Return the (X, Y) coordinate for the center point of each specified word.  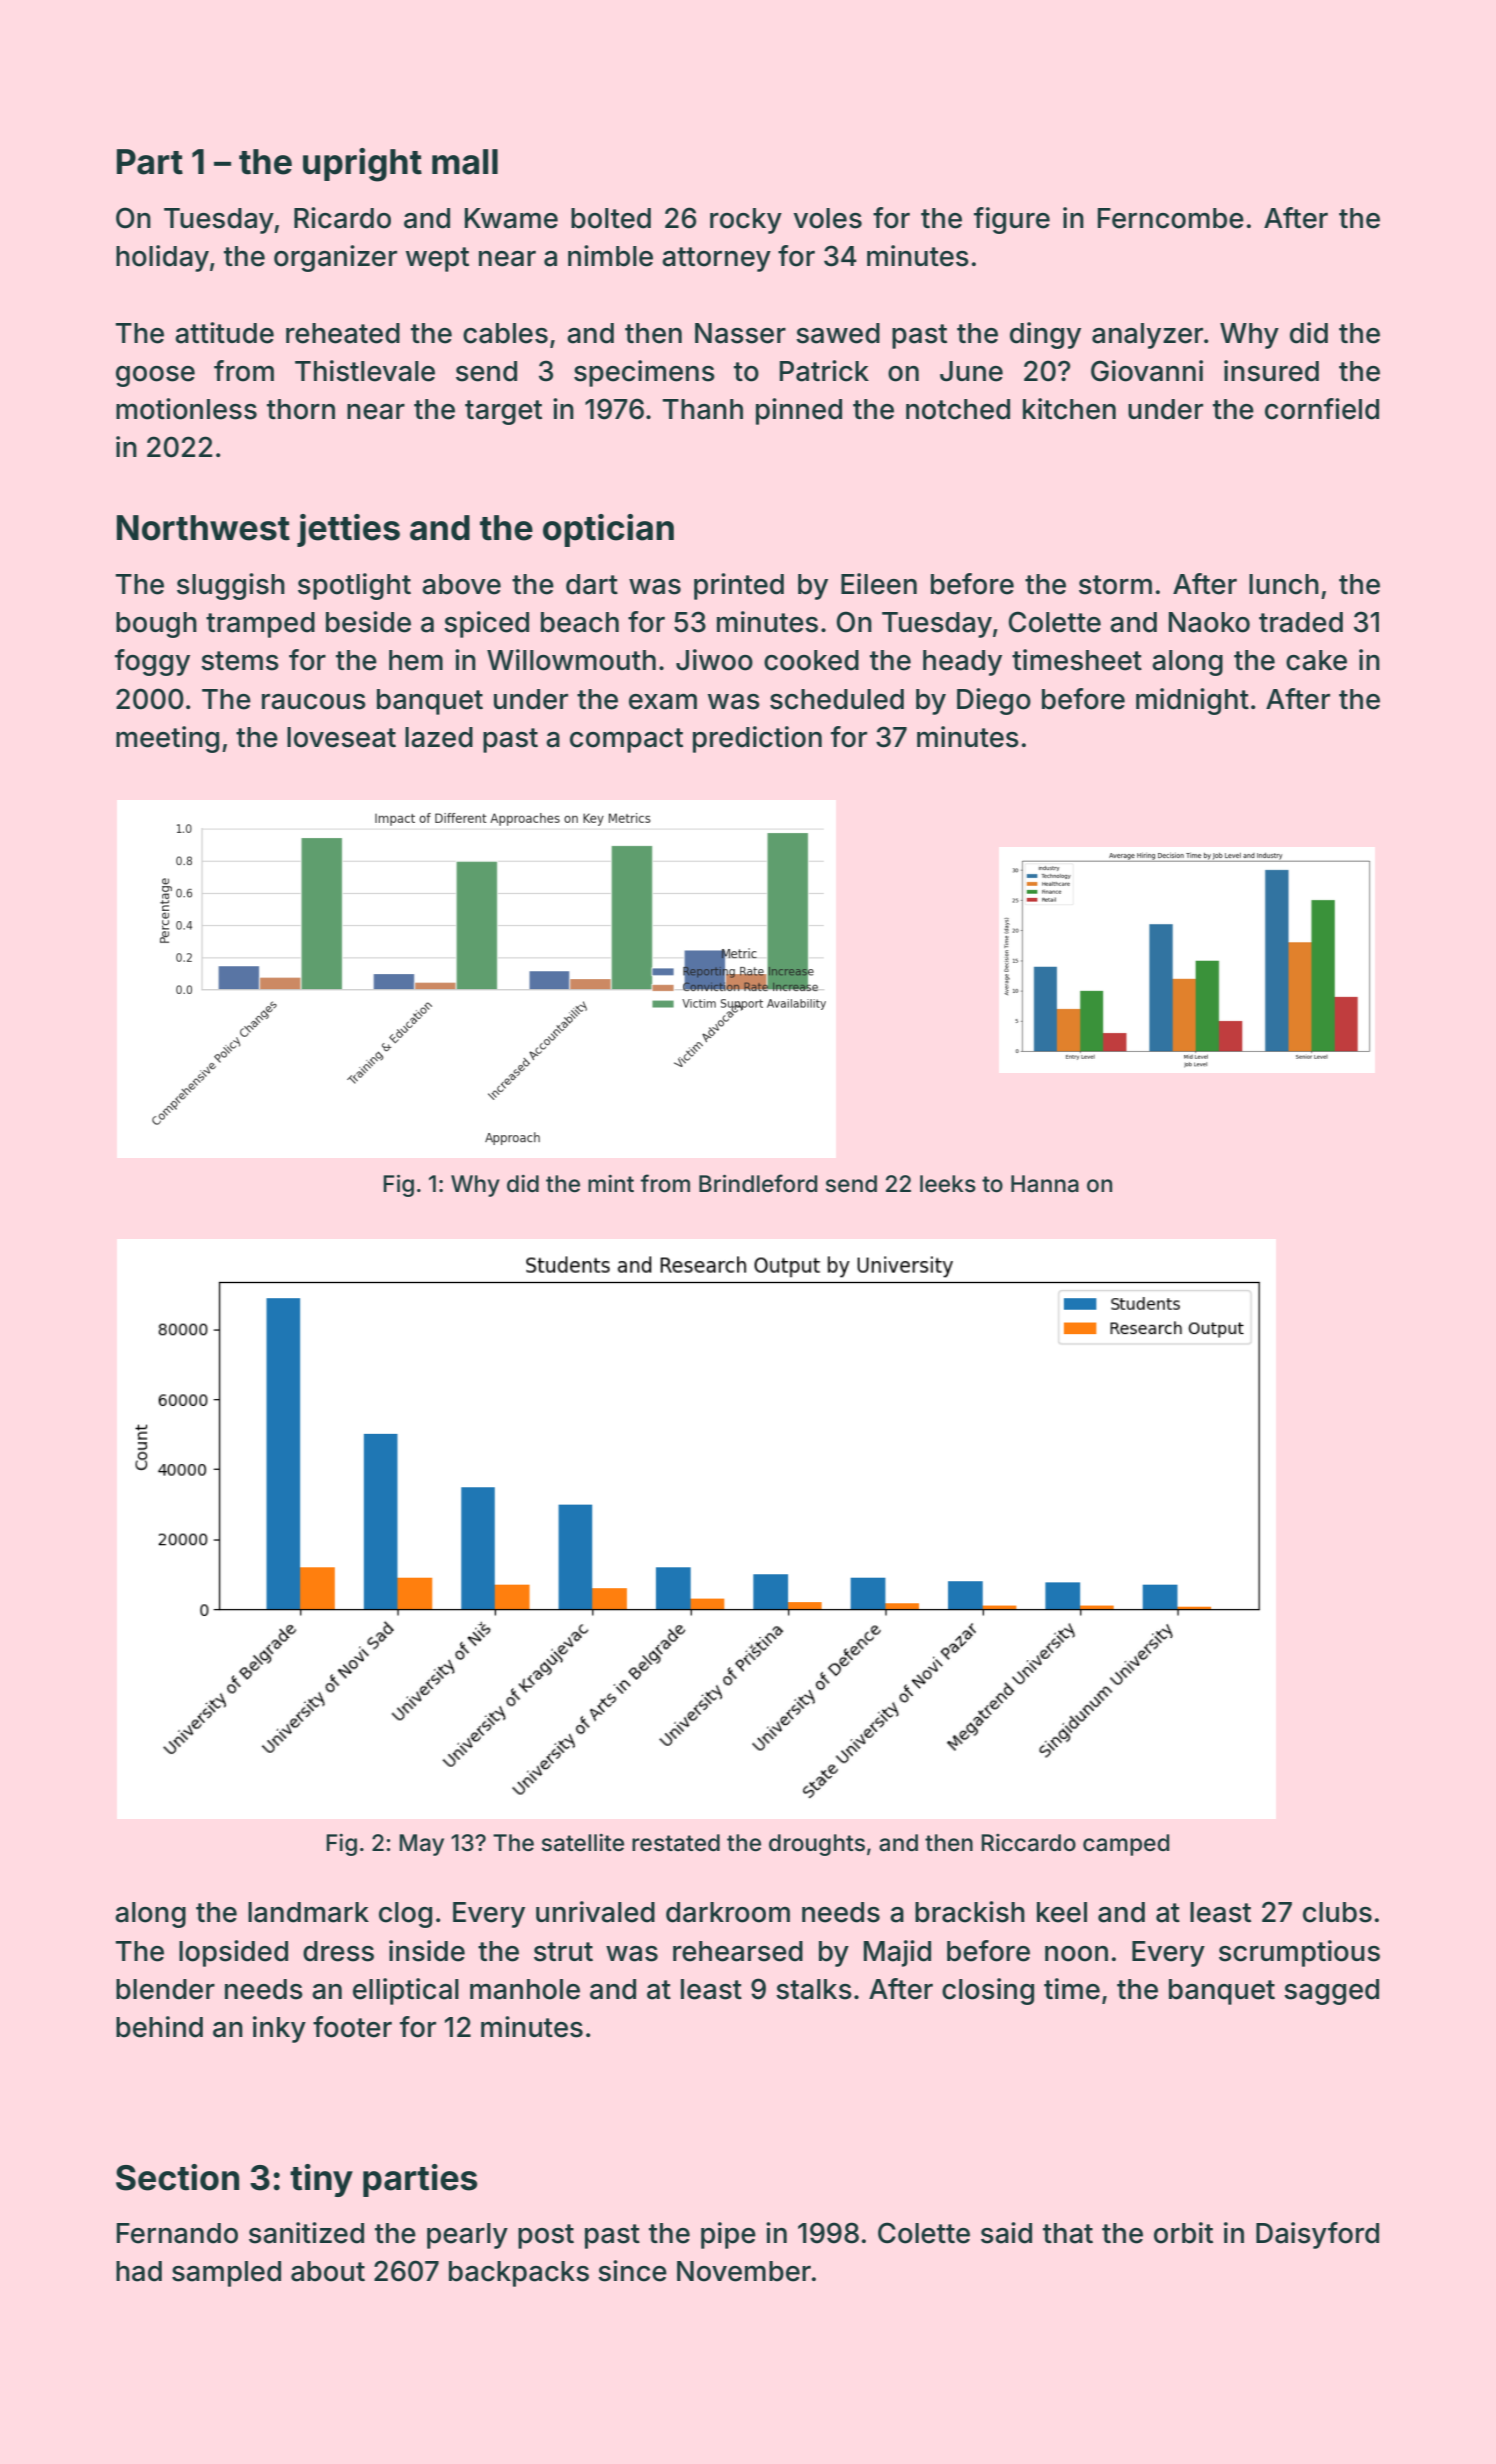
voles (827, 218)
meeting (167, 739)
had (139, 2271)
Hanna (1045, 1184)
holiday (162, 258)
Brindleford (758, 1183)
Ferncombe (1171, 218)
